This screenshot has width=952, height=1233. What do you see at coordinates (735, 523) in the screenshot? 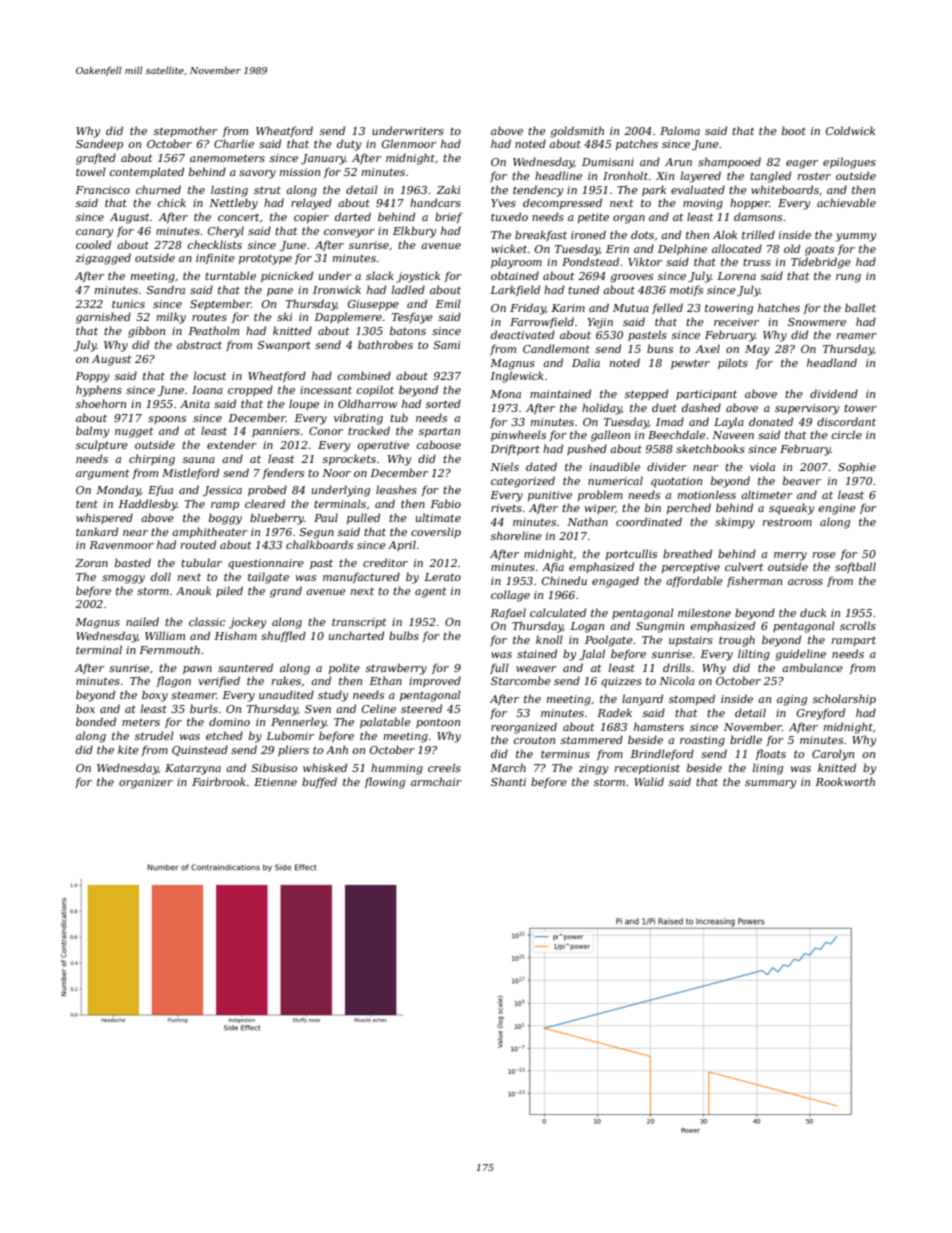
I see `skimpy` at bounding box center [735, 523].
